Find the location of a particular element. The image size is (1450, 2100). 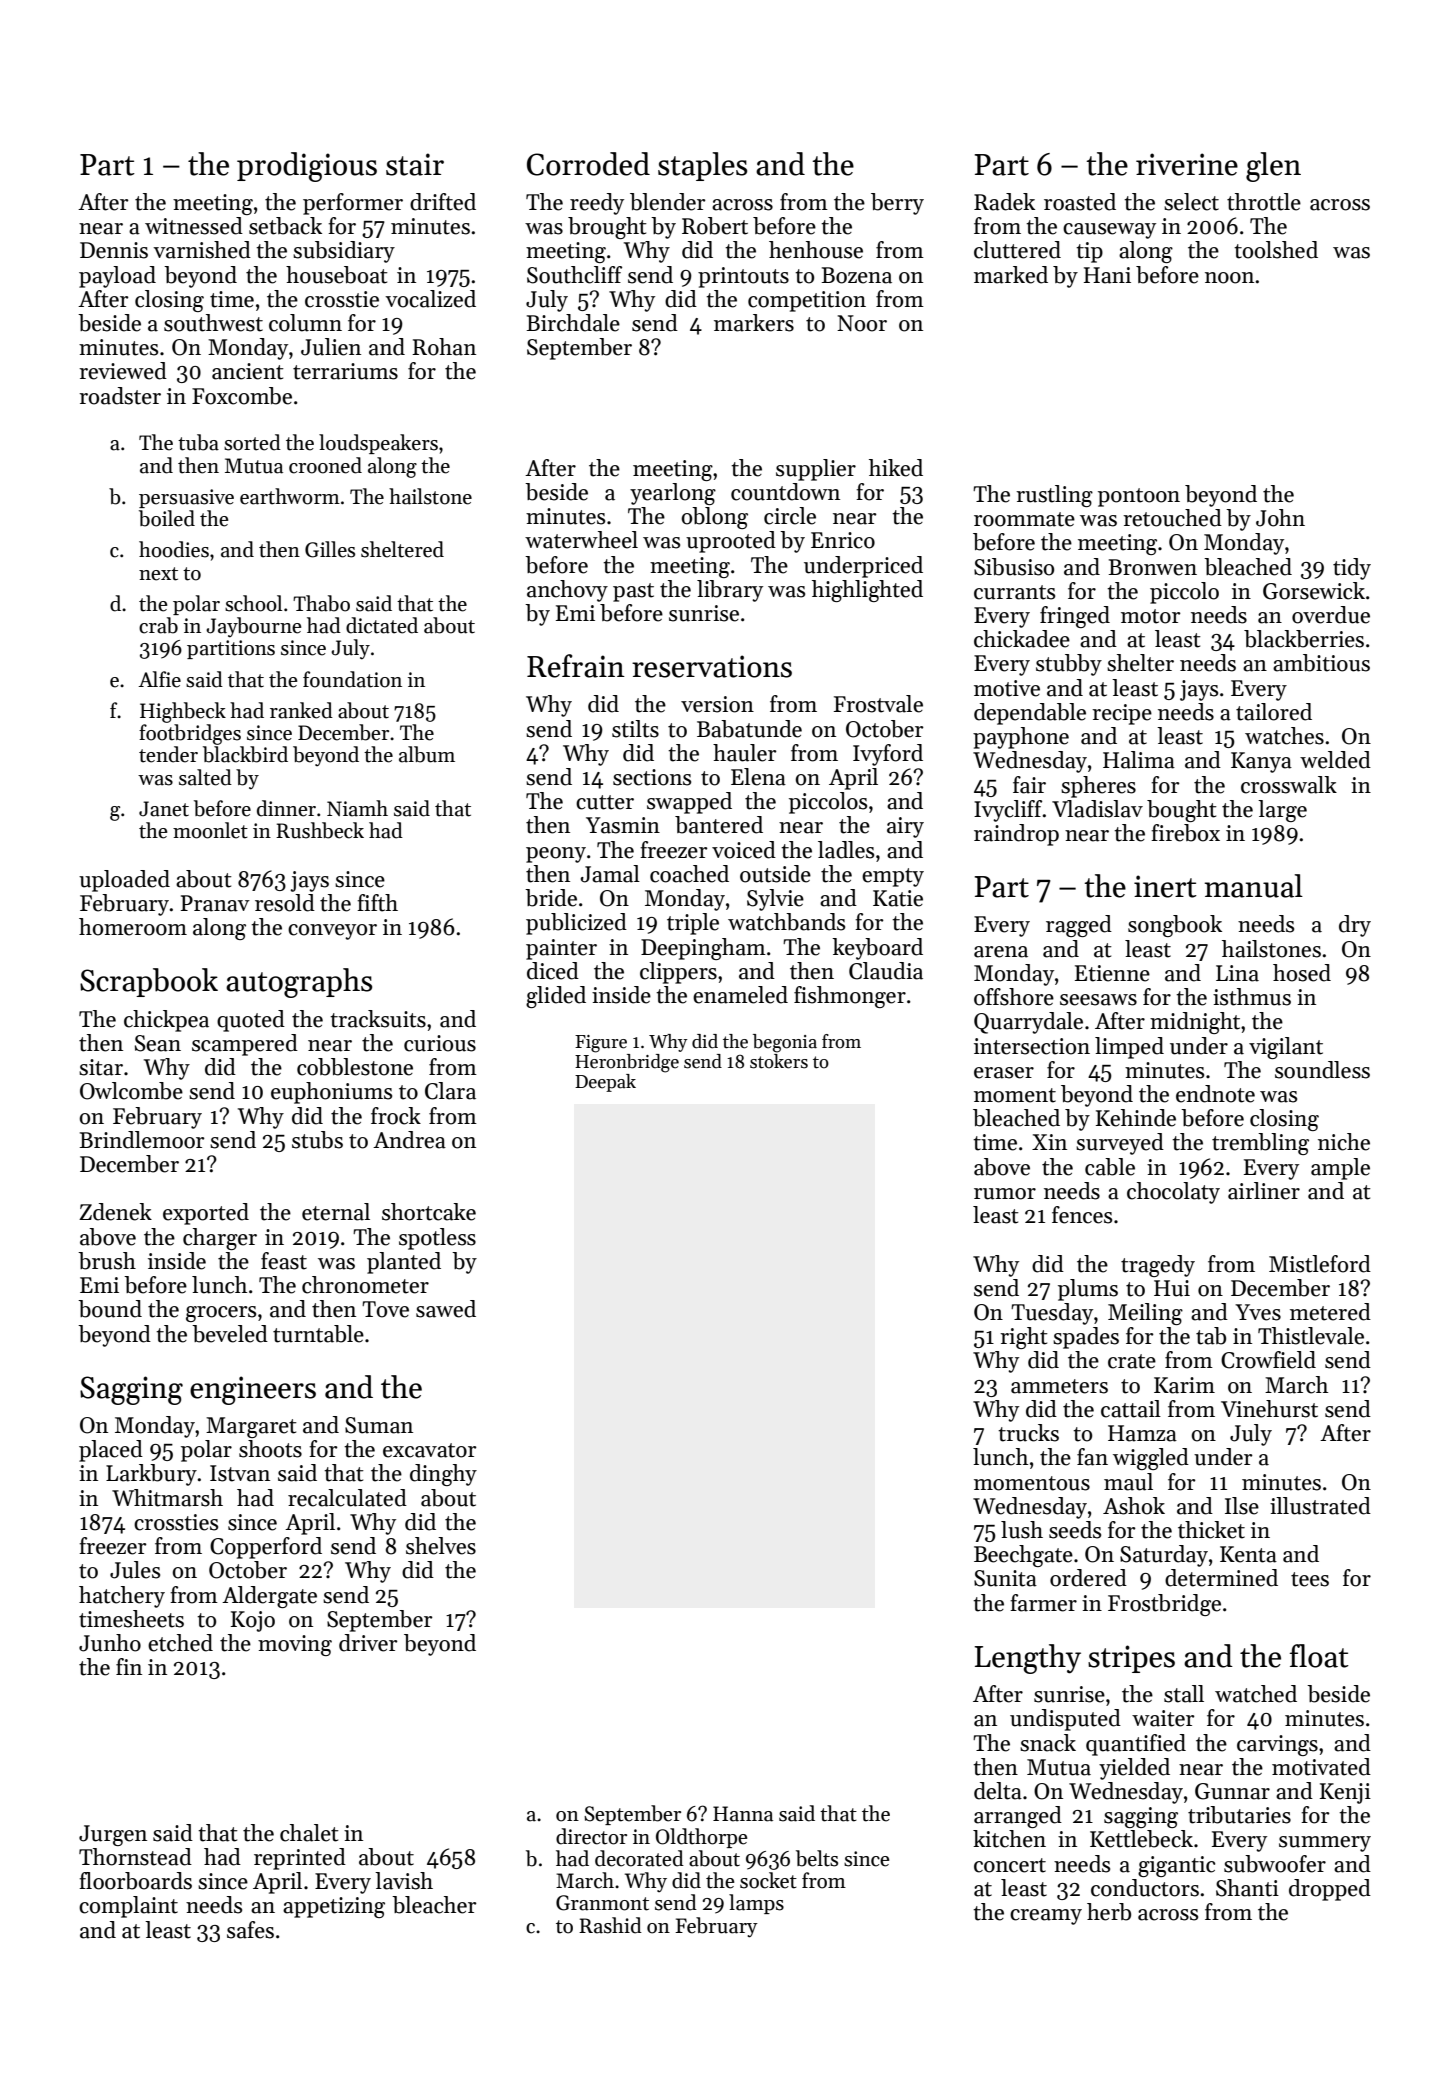

stubby is located at coordinates (1069, 665).
